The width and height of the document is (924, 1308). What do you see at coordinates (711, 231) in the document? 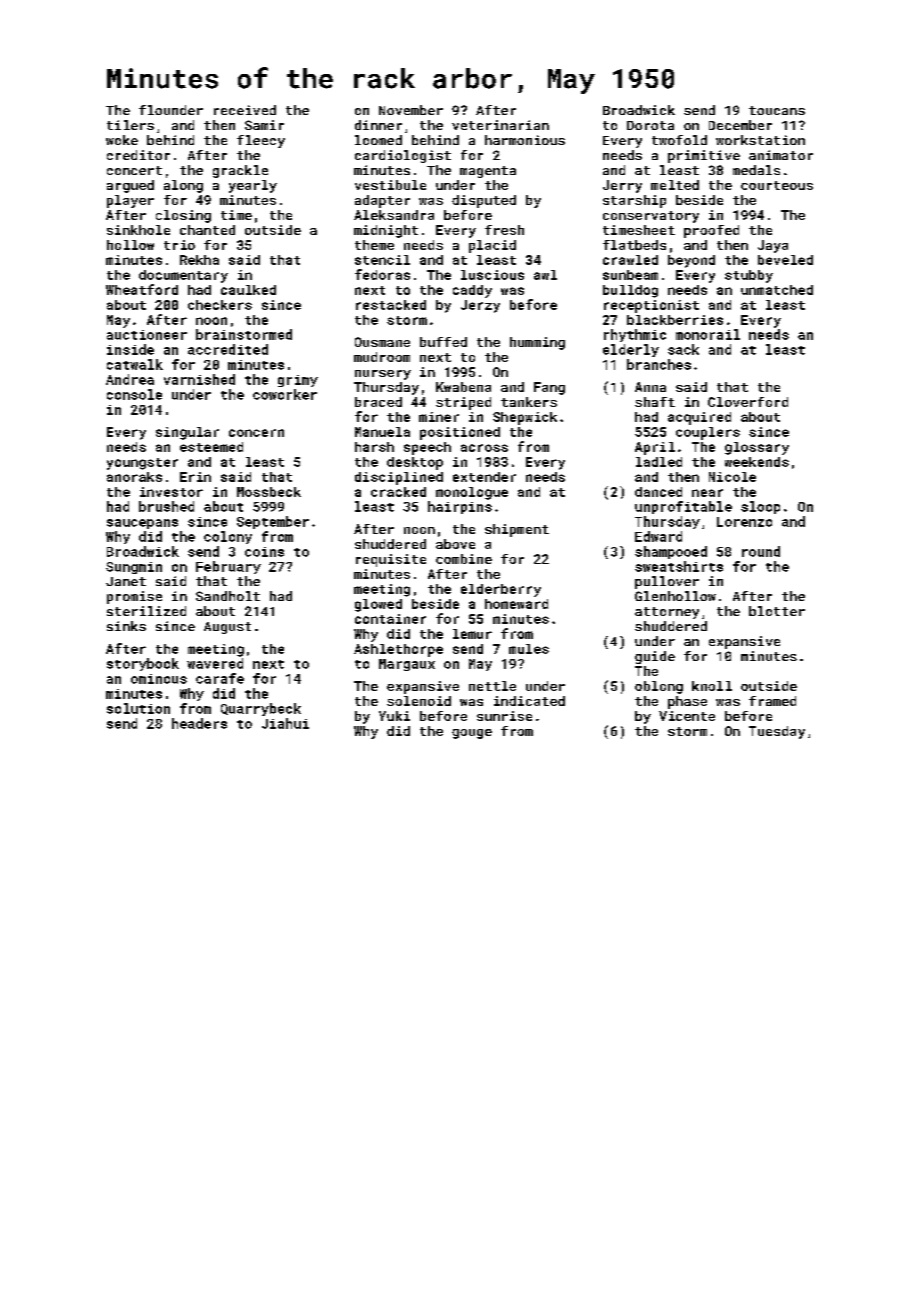
I see `proofed` at bounding box center [711, 231].
